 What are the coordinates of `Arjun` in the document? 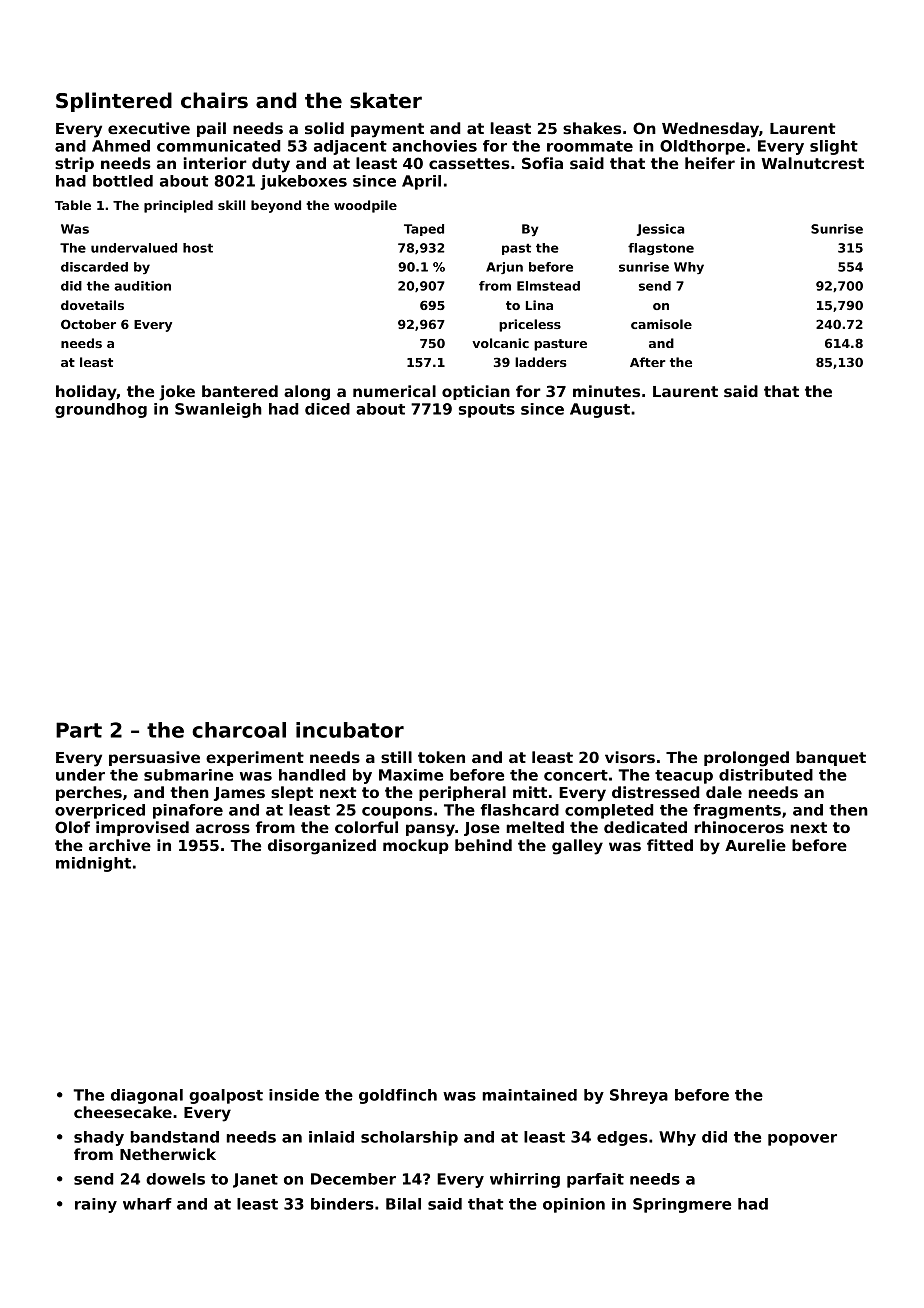 It's located at (504, 268).
